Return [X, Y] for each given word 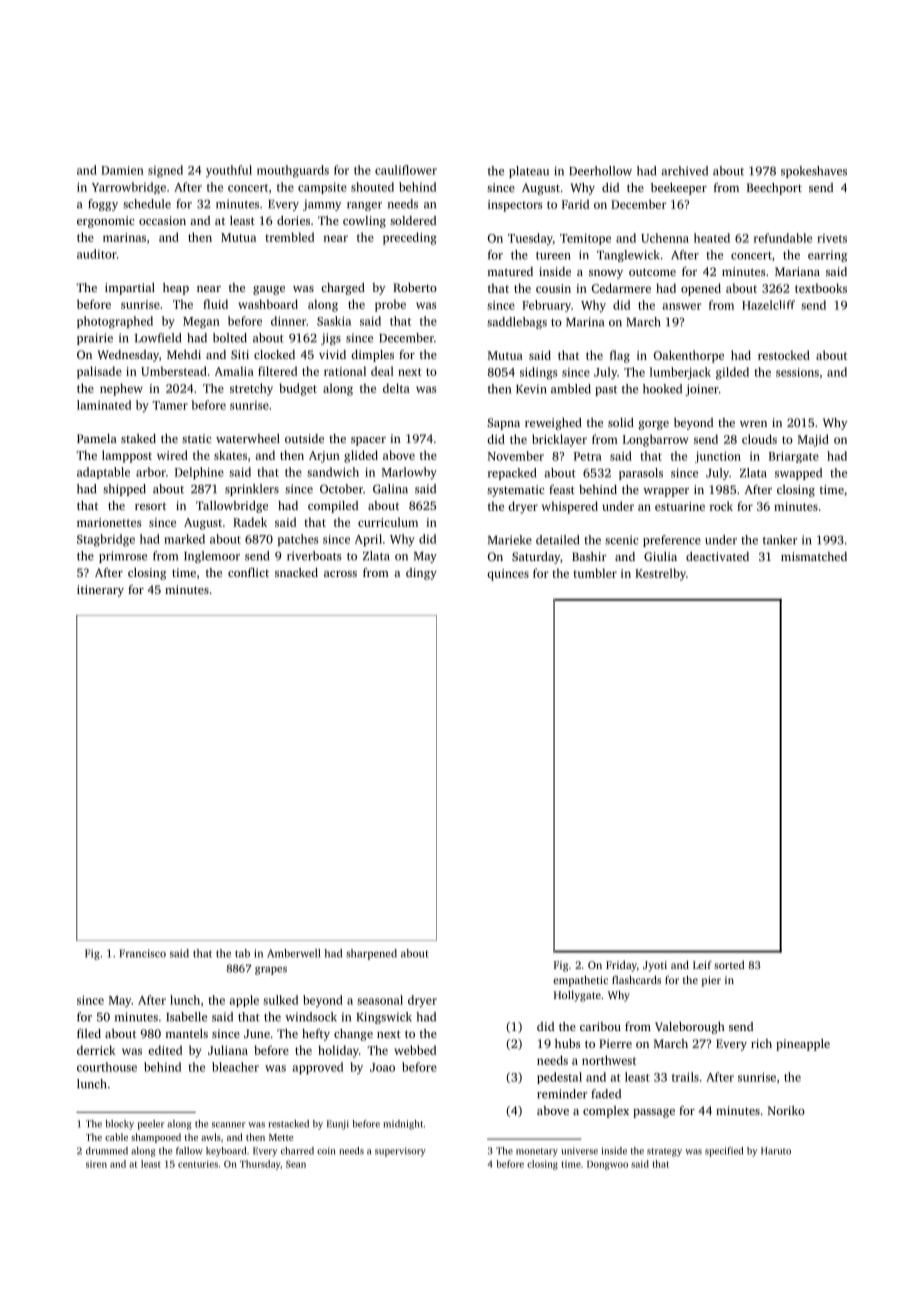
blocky [119, 1125]
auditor [97, 254]
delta [396, 388]
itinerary [100, 591]
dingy [421, 574]
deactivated [717, 556]
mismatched [814, 556]
